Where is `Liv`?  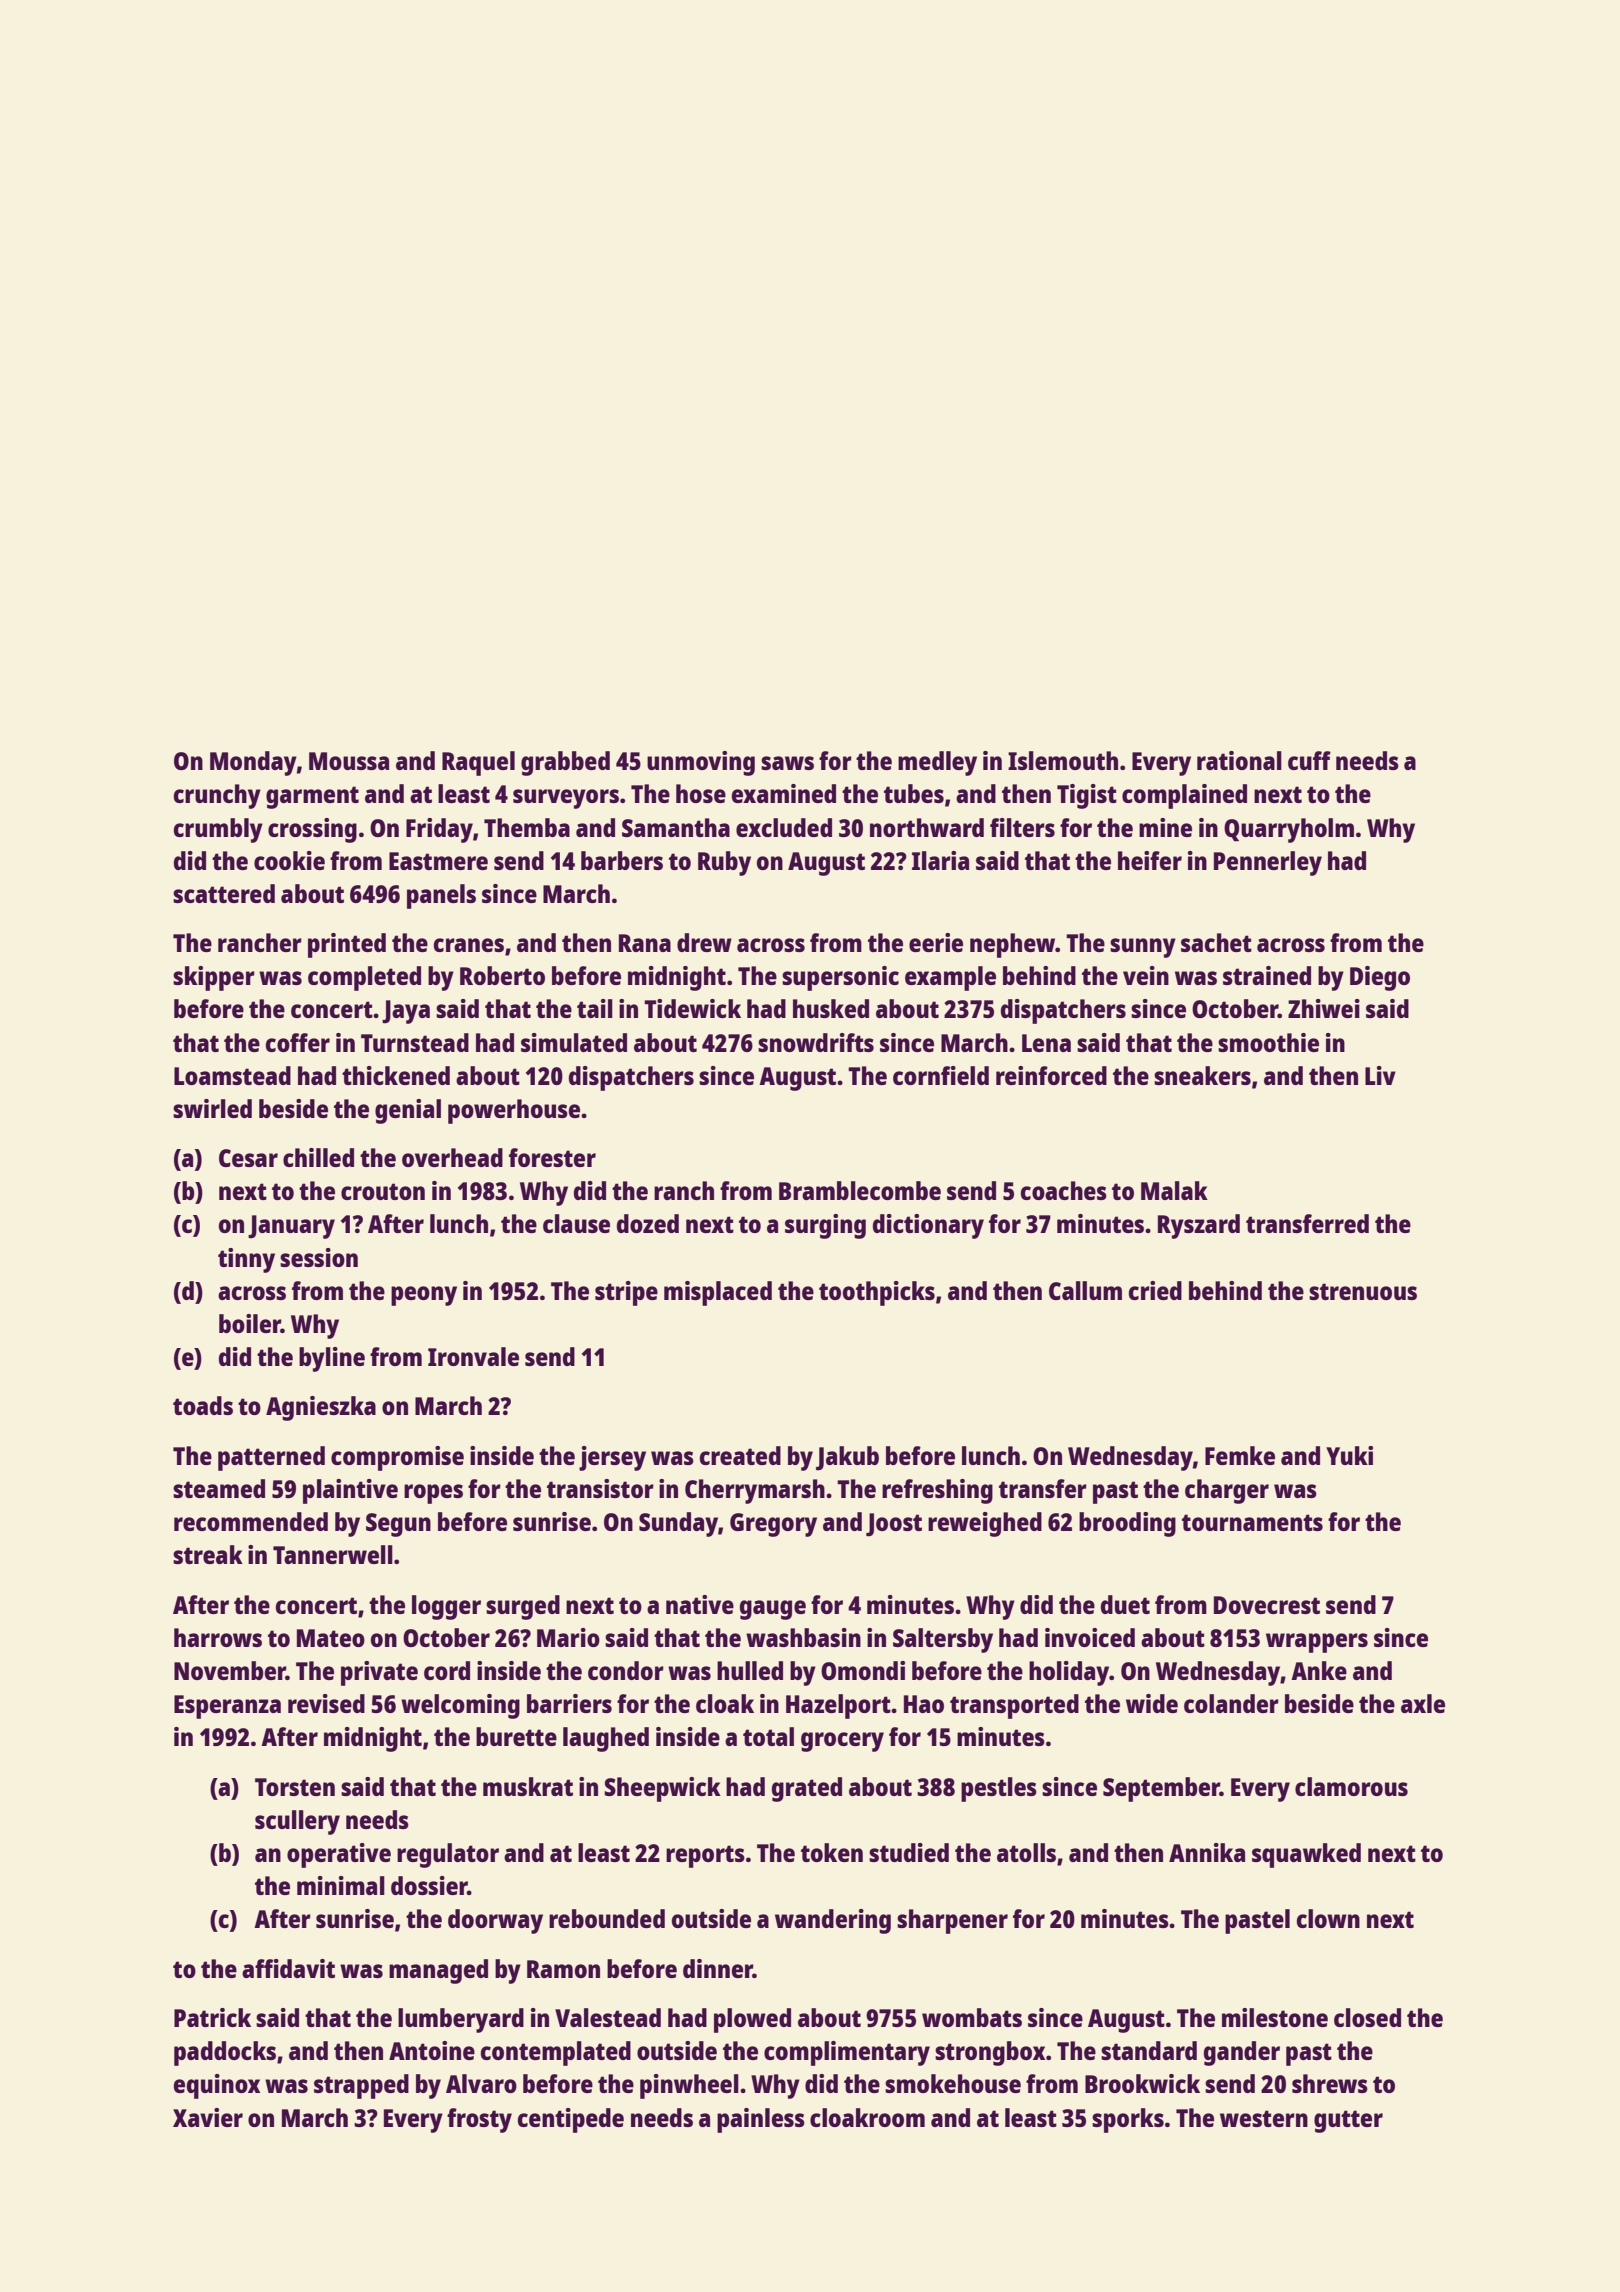 Liv is located at coordinates (1380, 1075).
